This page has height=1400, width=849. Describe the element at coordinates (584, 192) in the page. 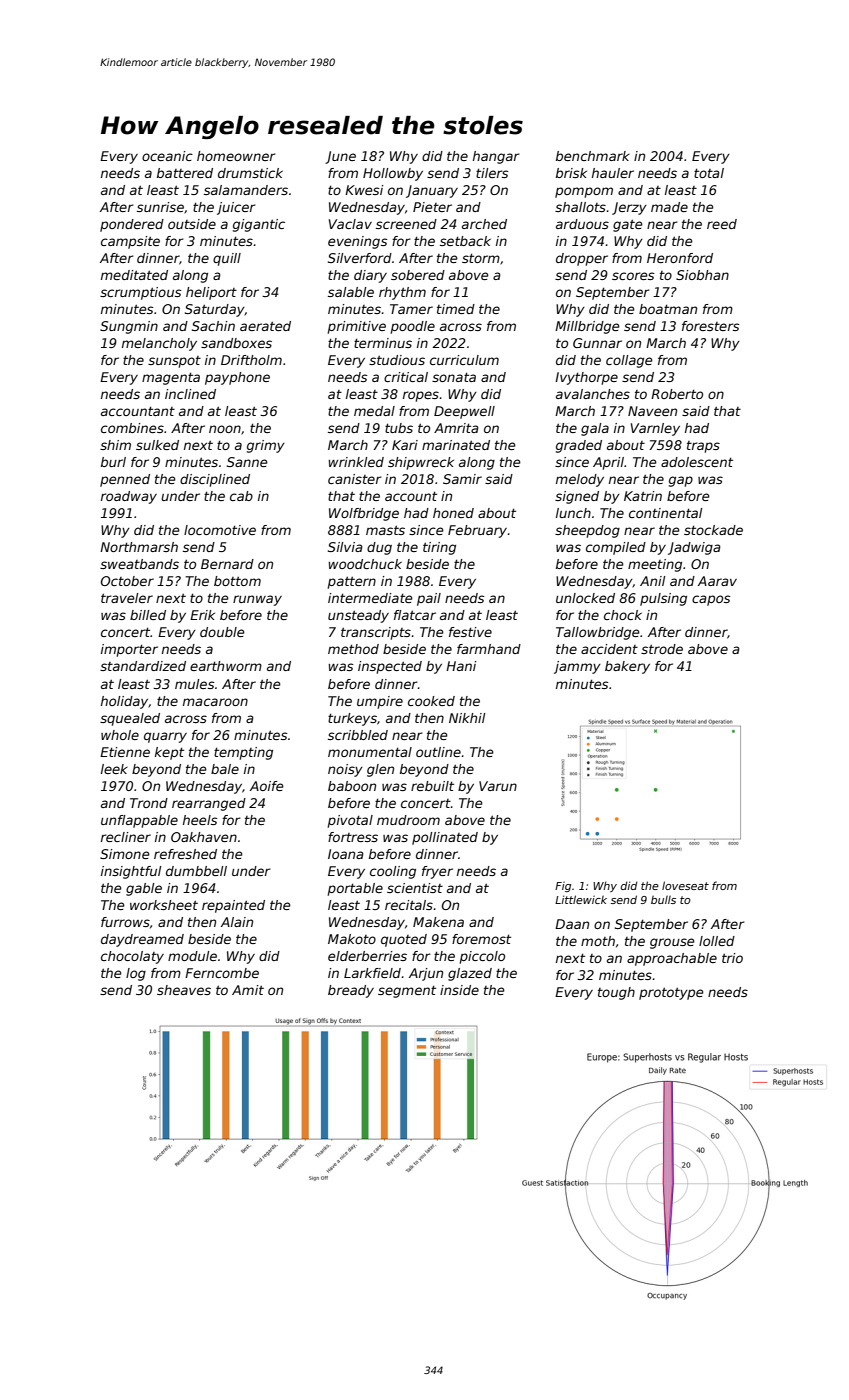

I see `pompom` at that location.
